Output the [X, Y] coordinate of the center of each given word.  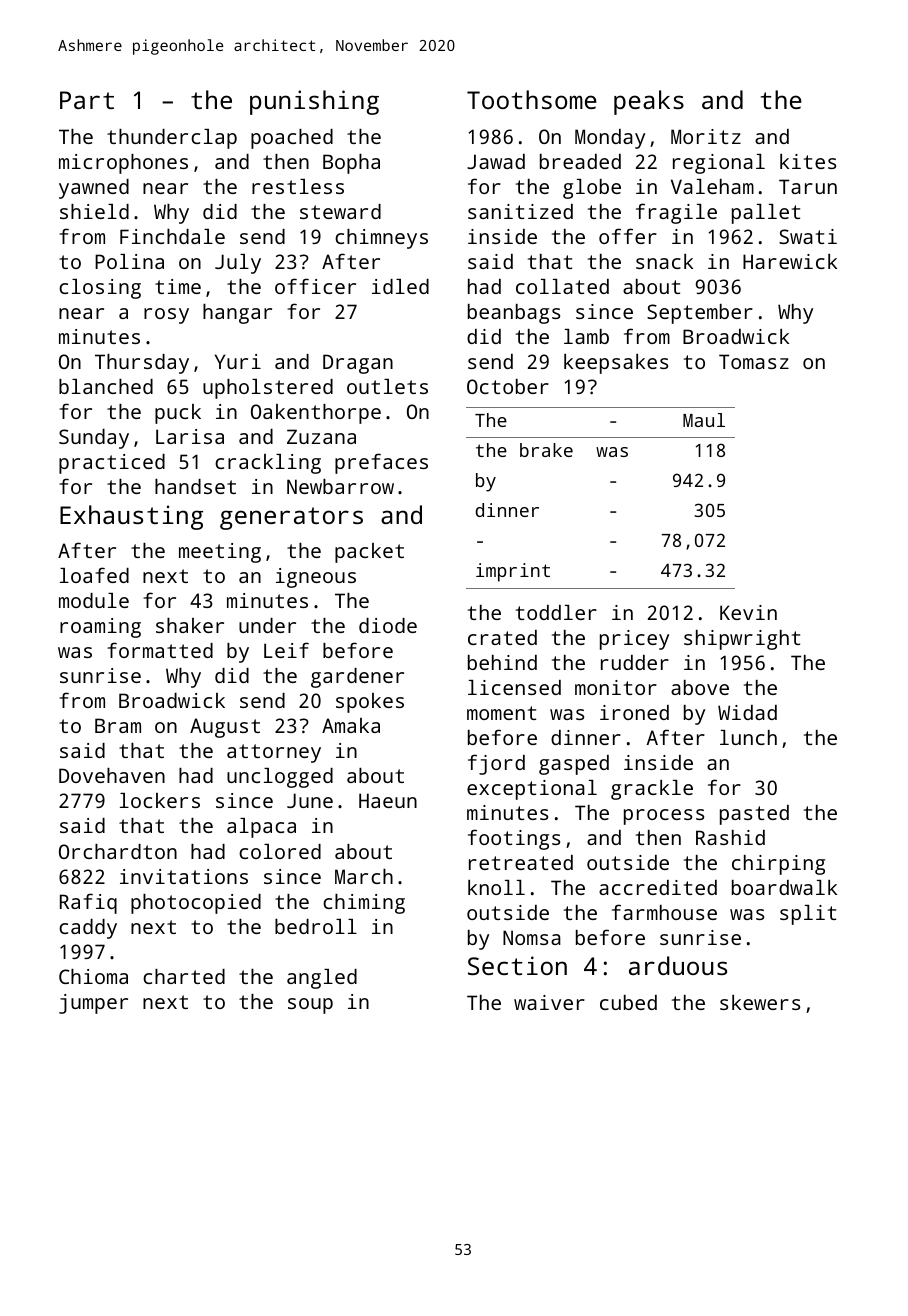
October [508, 386]
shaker [190, 625]
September [700, 314]
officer [315, 286]
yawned [94, 189]
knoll [496, 887]
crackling [268, 464]
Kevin [748, 612]
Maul [704, 420]
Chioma [93, 976]
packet [369, 553]
